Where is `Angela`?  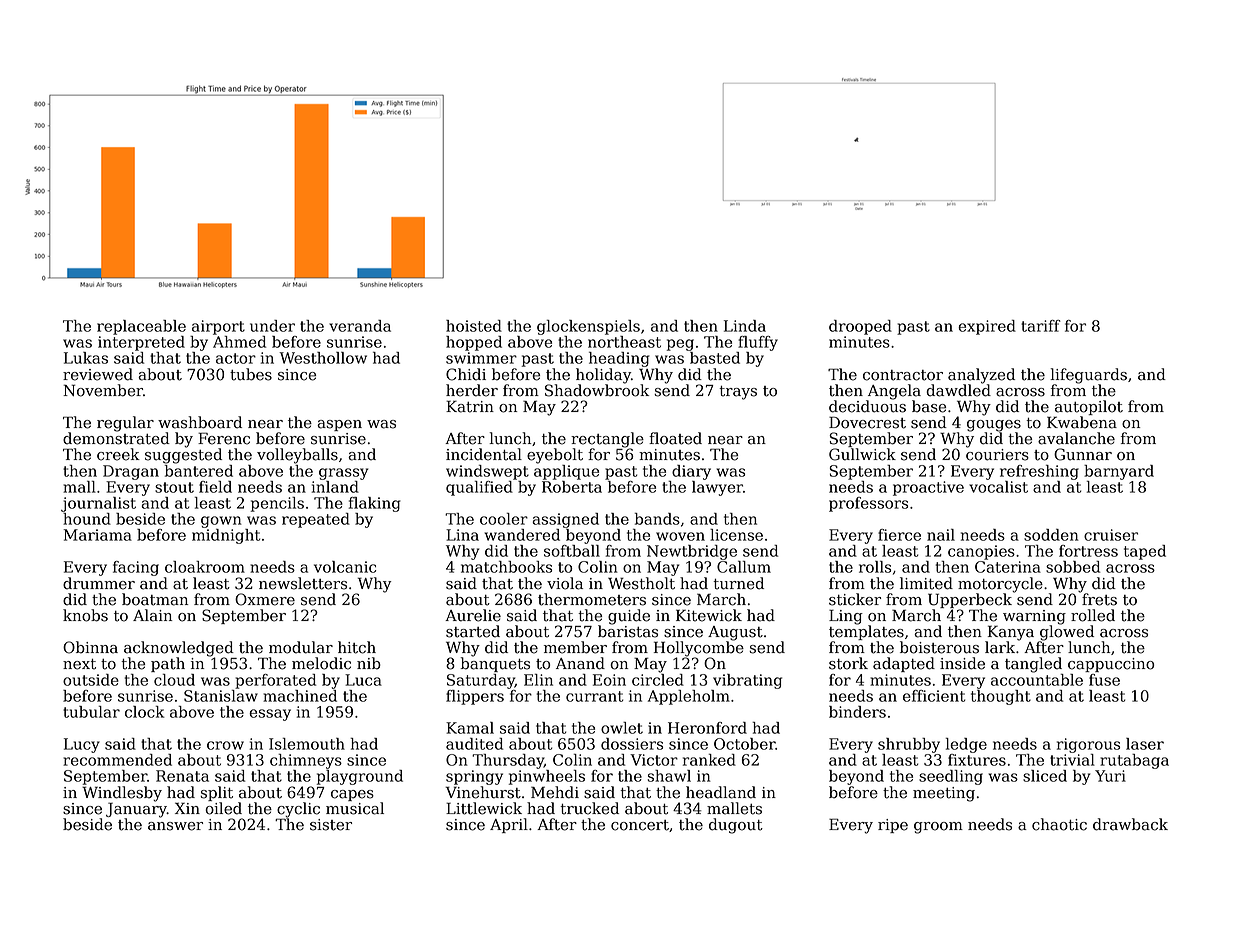
Angela is located at coordinates (894, 392).
